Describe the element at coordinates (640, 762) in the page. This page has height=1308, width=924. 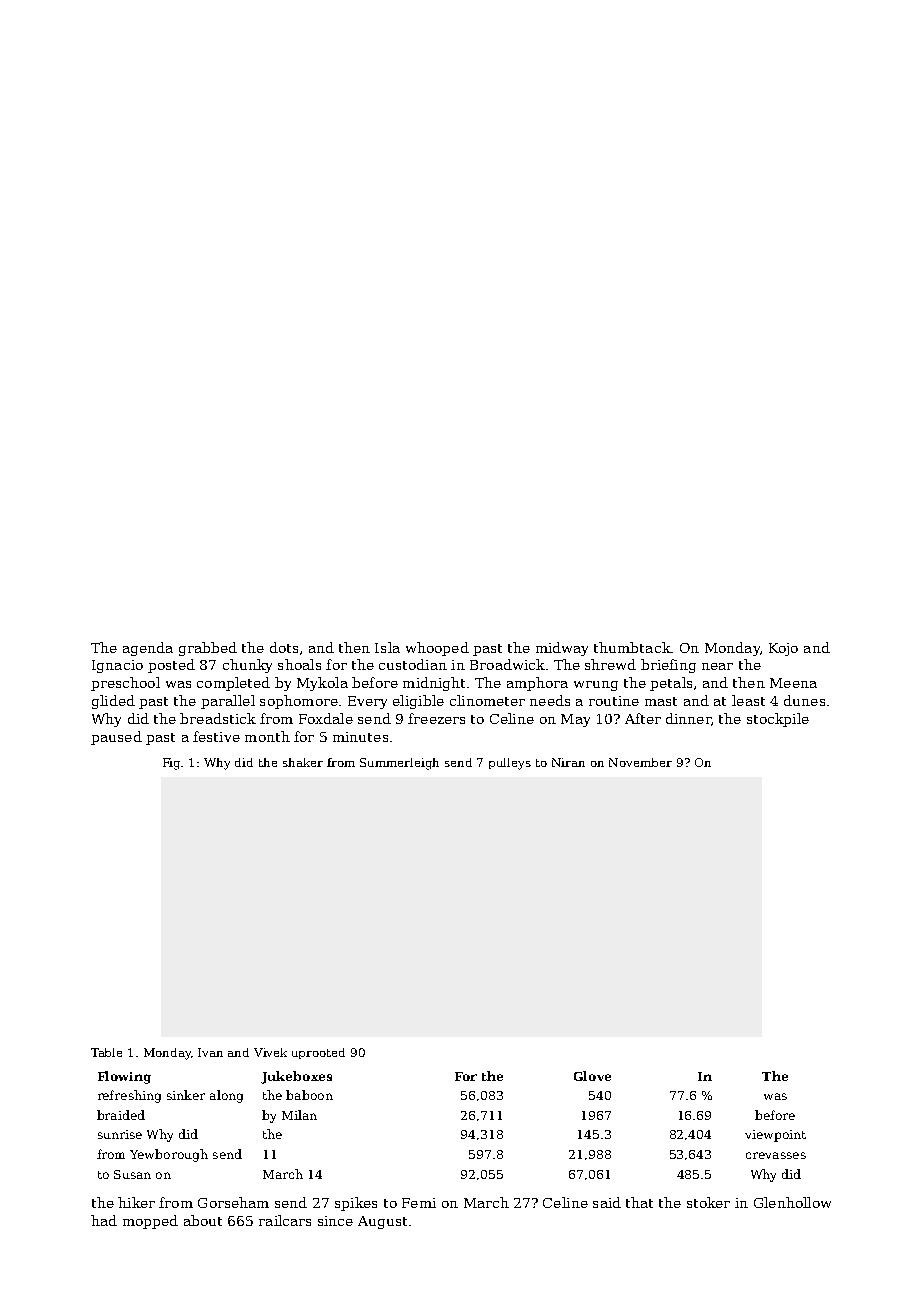
I see `November` at that location.
